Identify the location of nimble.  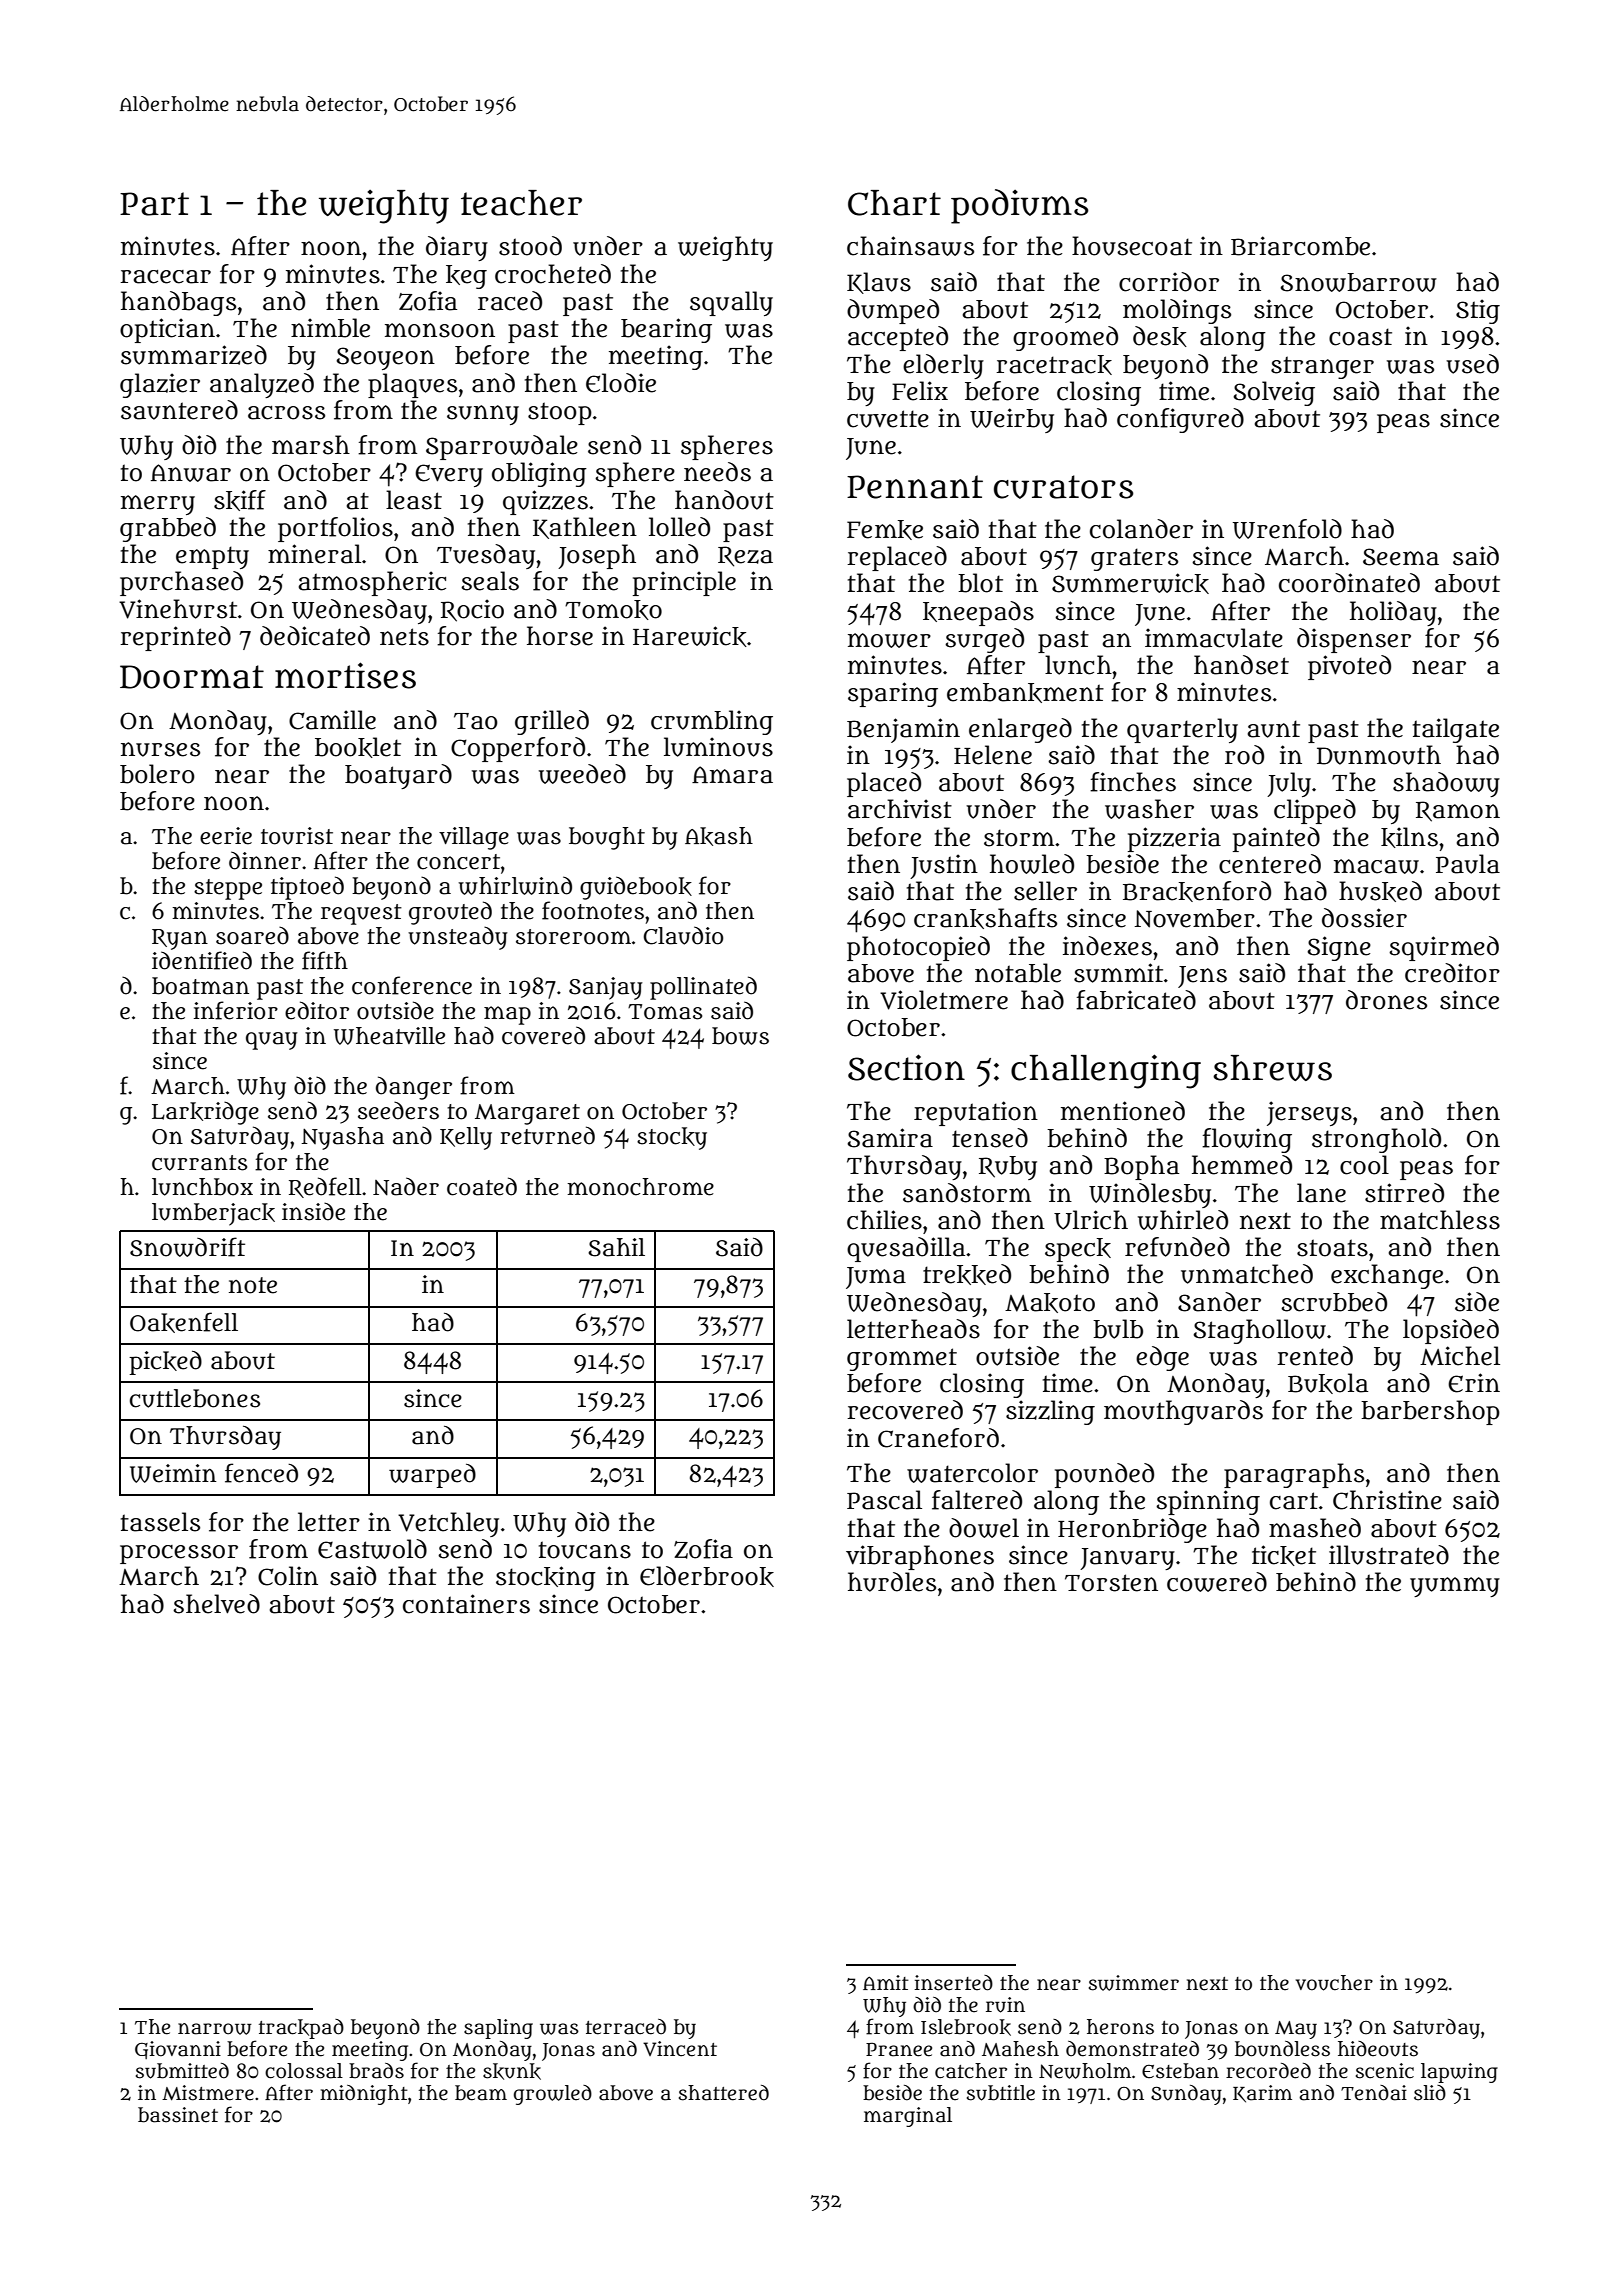
(330, 328).
